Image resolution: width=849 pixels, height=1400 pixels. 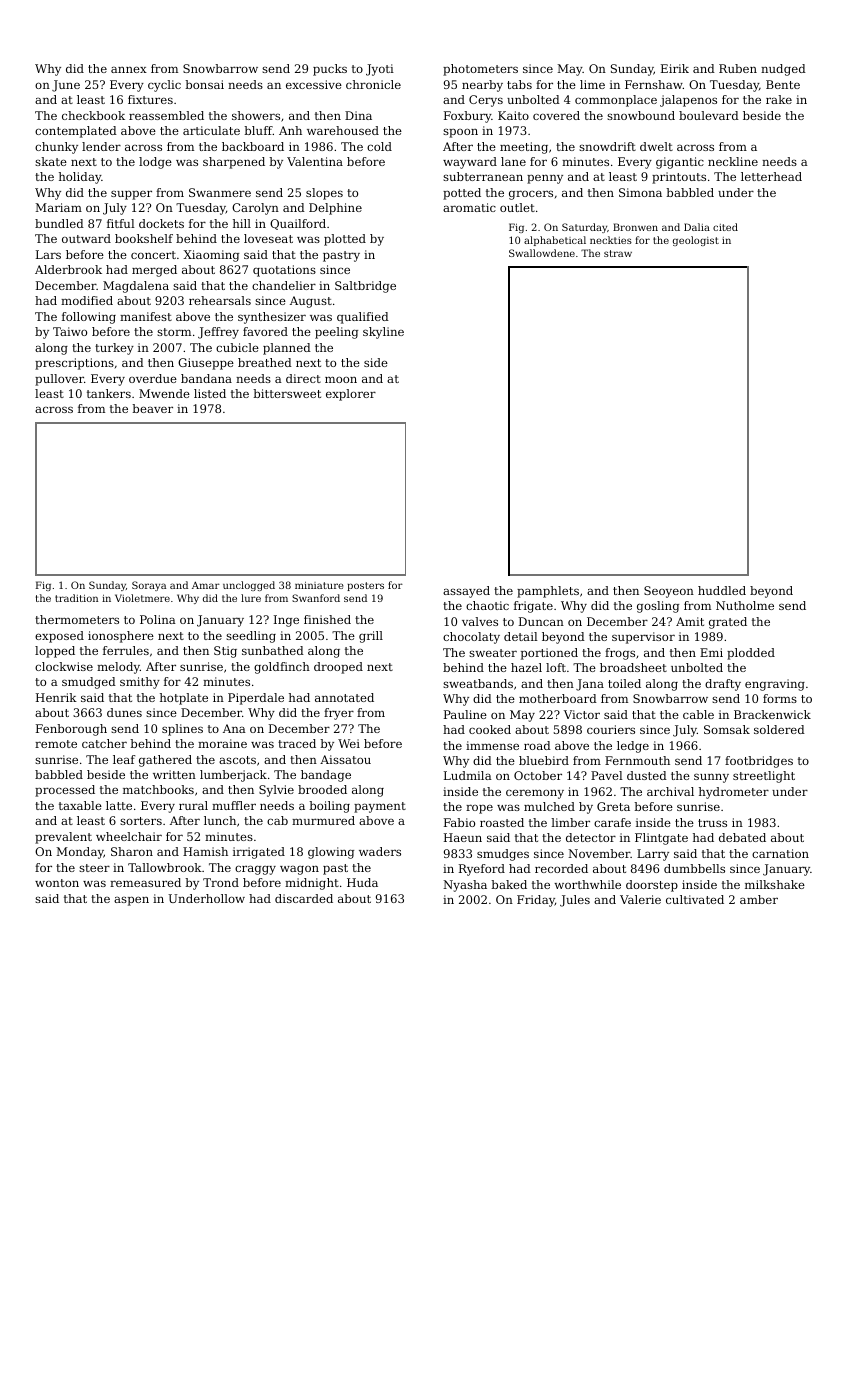 I want to click on skyline, so click(x=383, y=333).
